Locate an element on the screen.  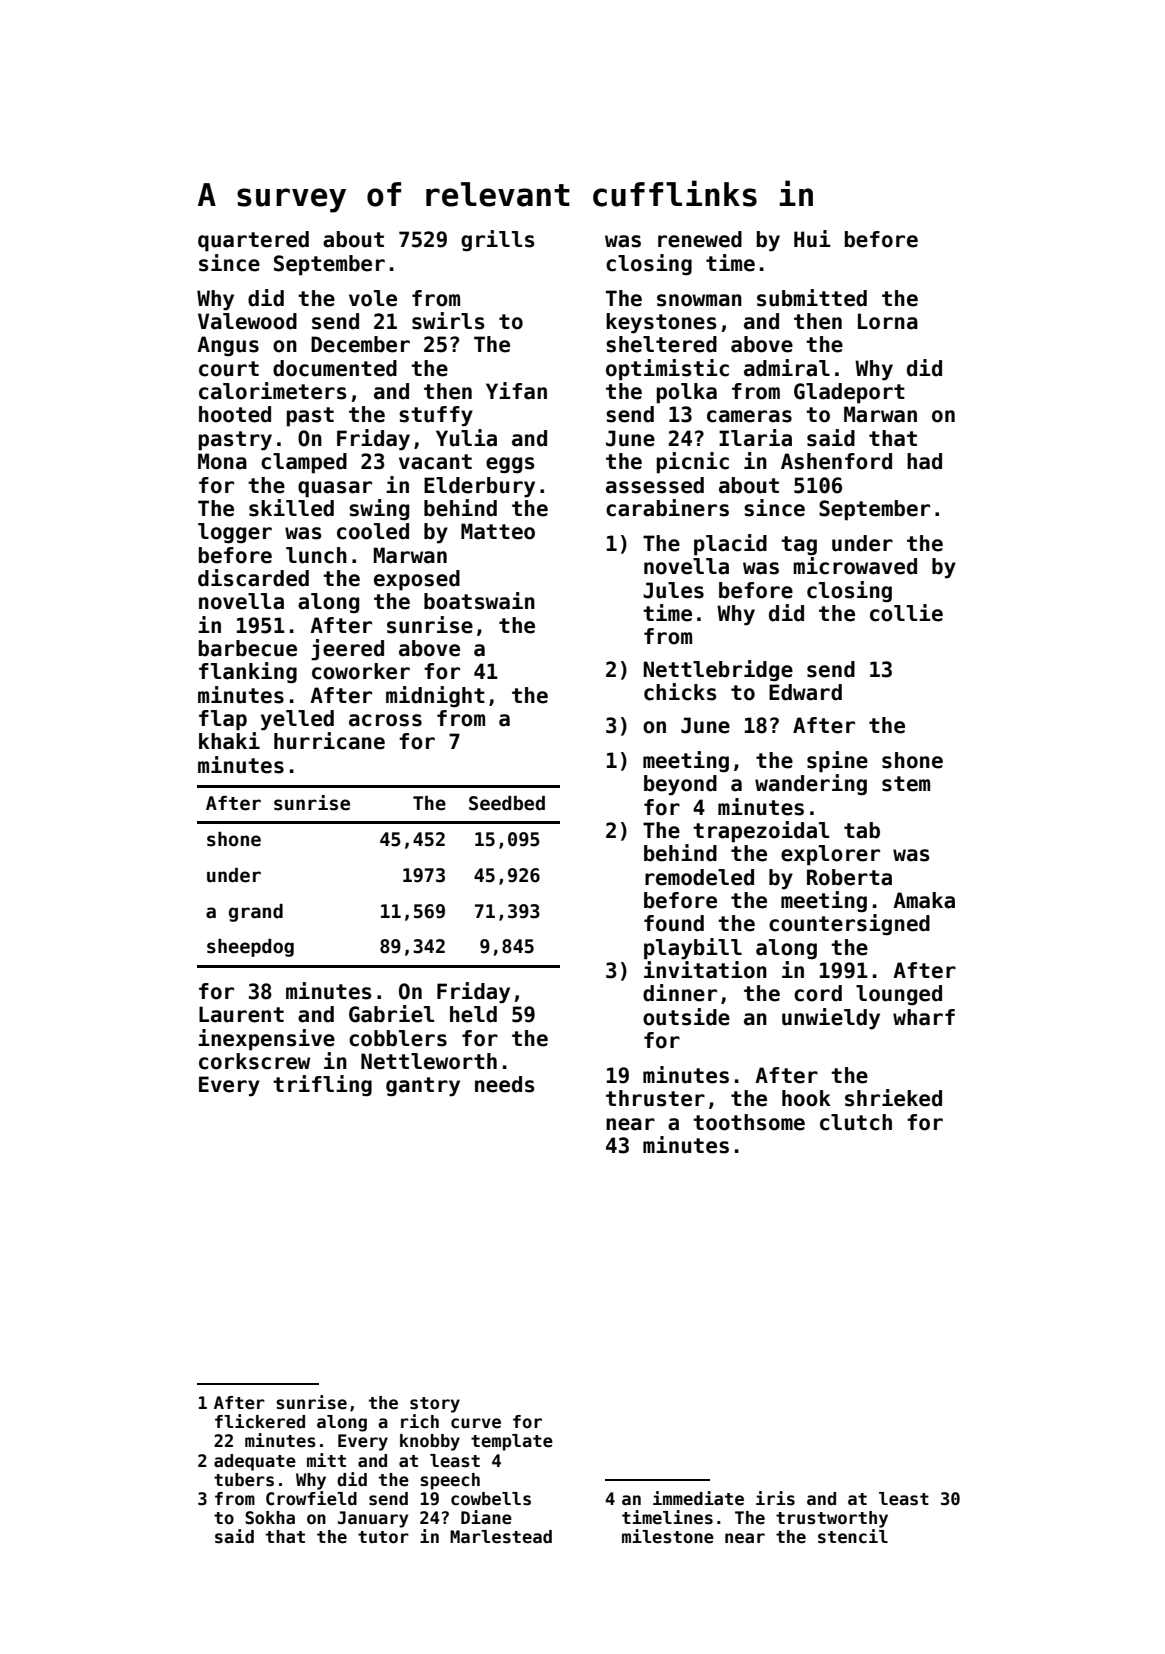
iris is located at coordinates (775, 1498).
